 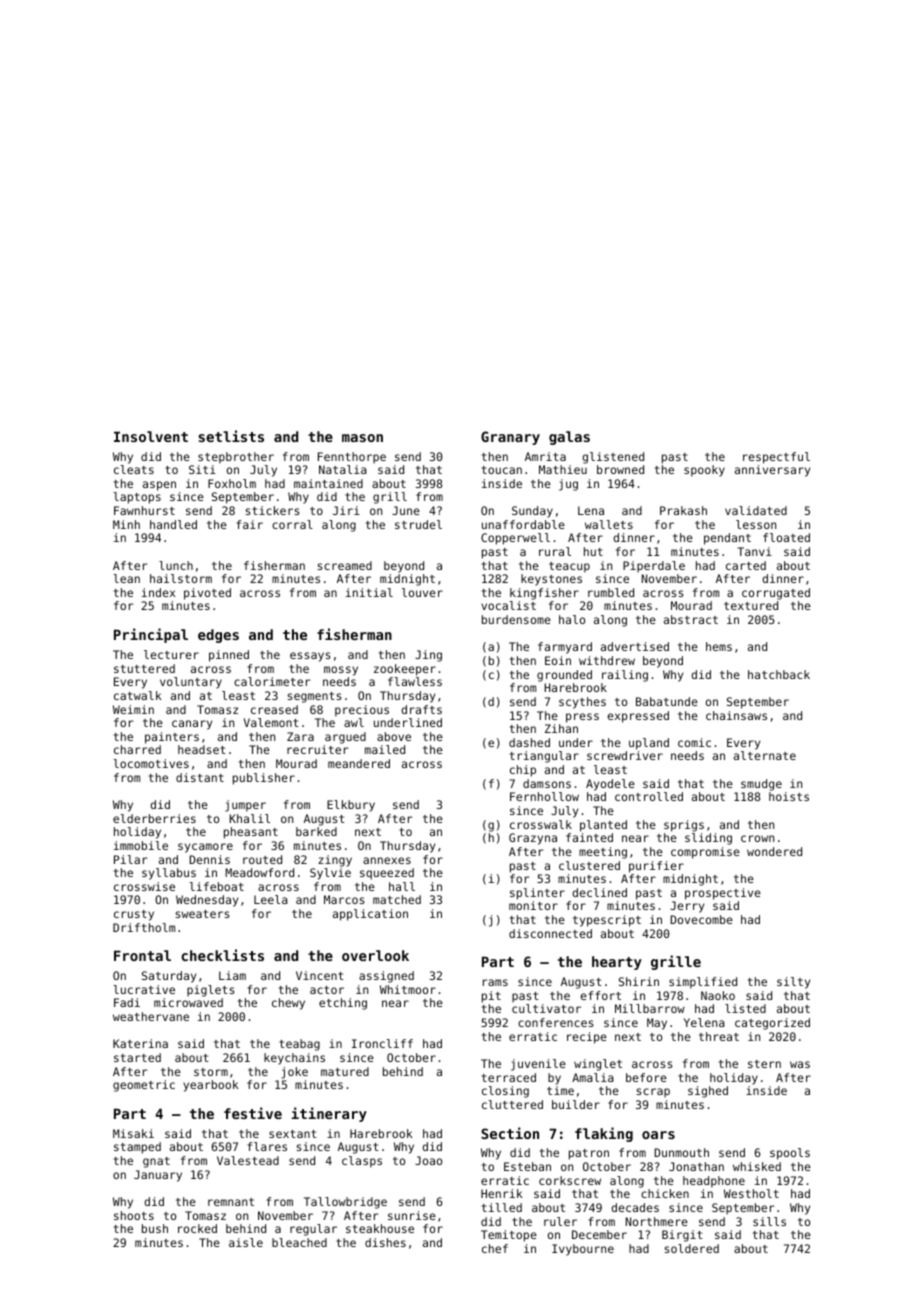 What do you see at coordinates (133, 1133) in the page?
I see `Misaki` at bounding box center [133, 1133].
